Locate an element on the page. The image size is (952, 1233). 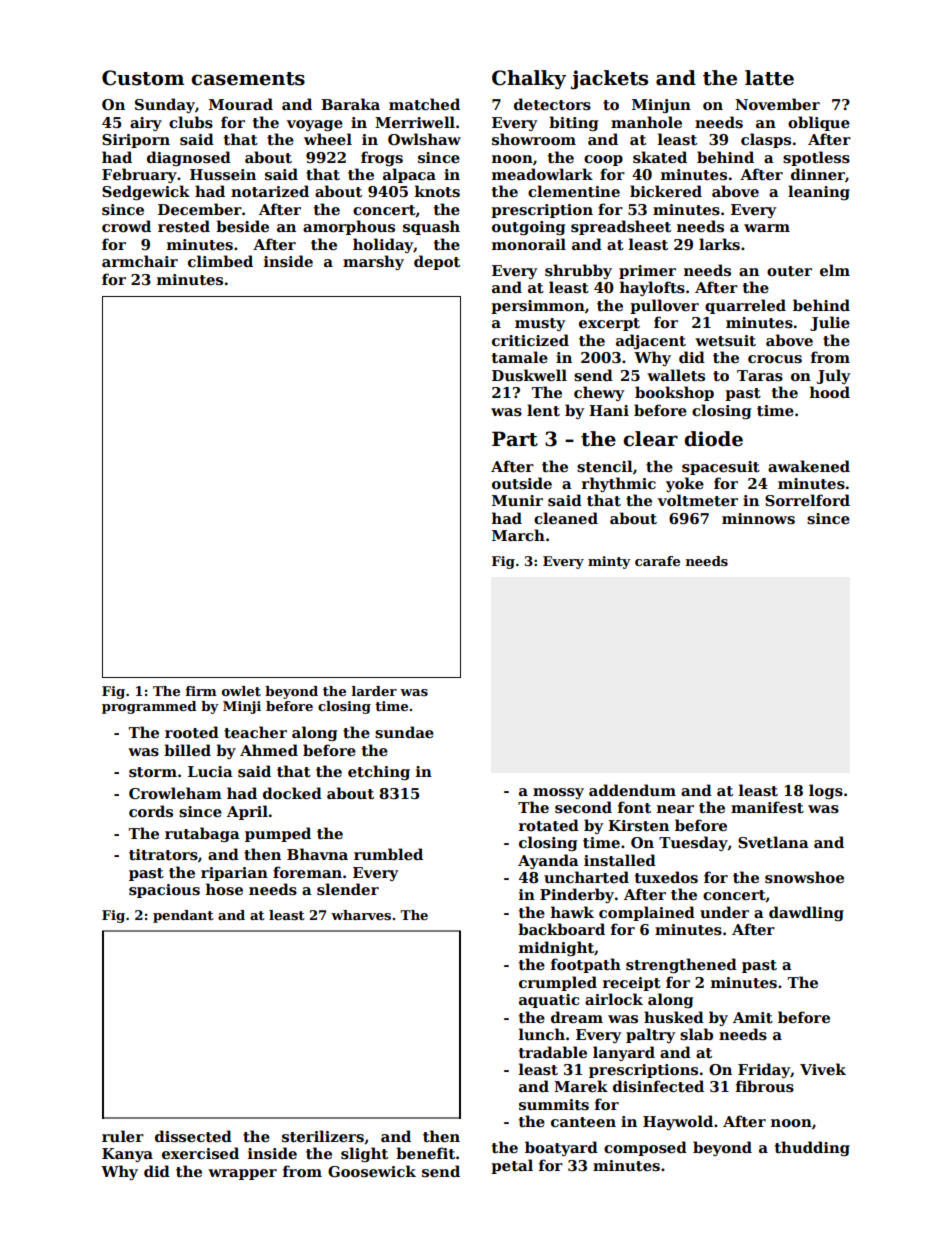
Kanya is located at coordinates (127, 1155).
